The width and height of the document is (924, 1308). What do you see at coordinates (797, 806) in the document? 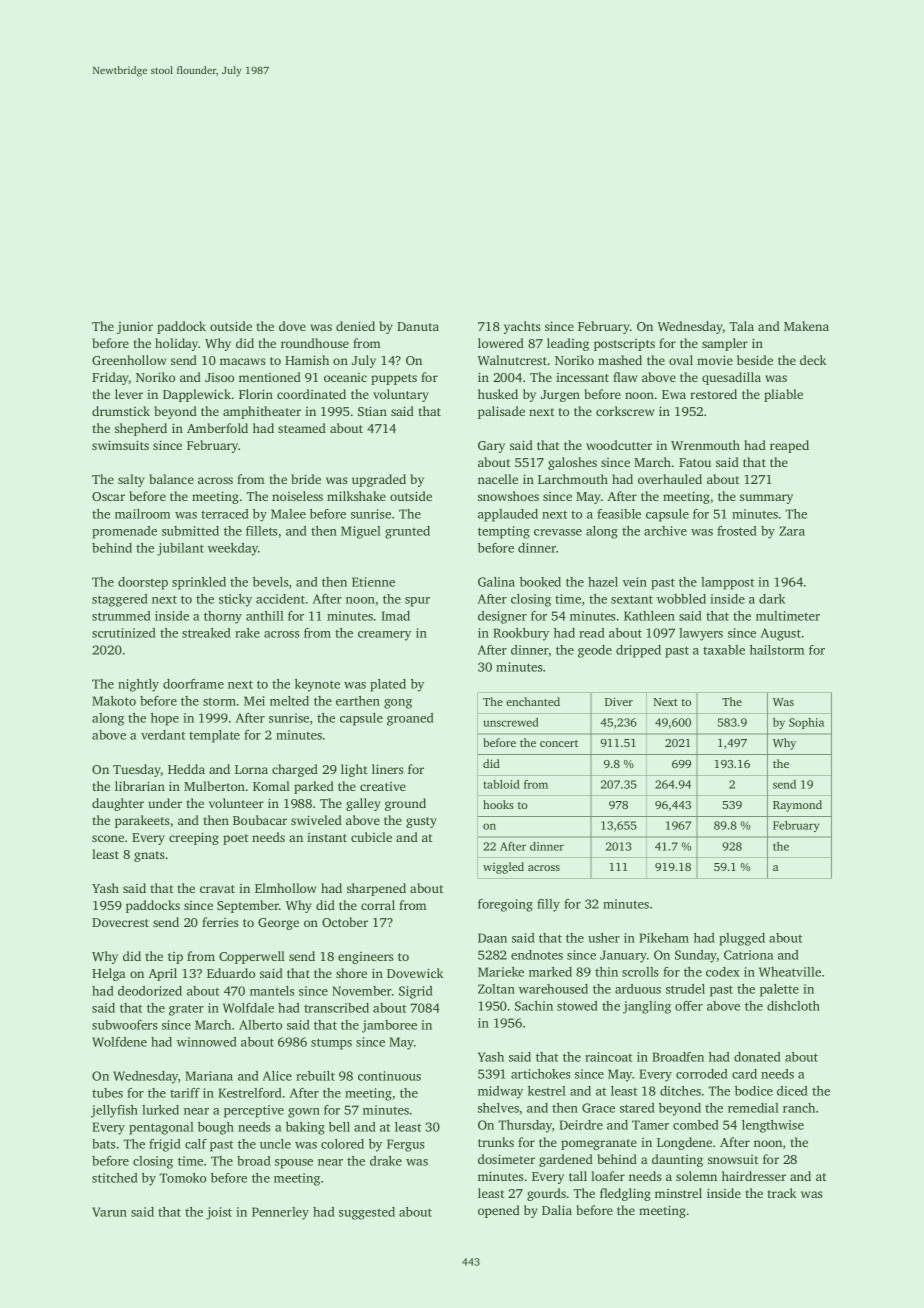
I see `Raymond` at bounding box center [797, 806].
